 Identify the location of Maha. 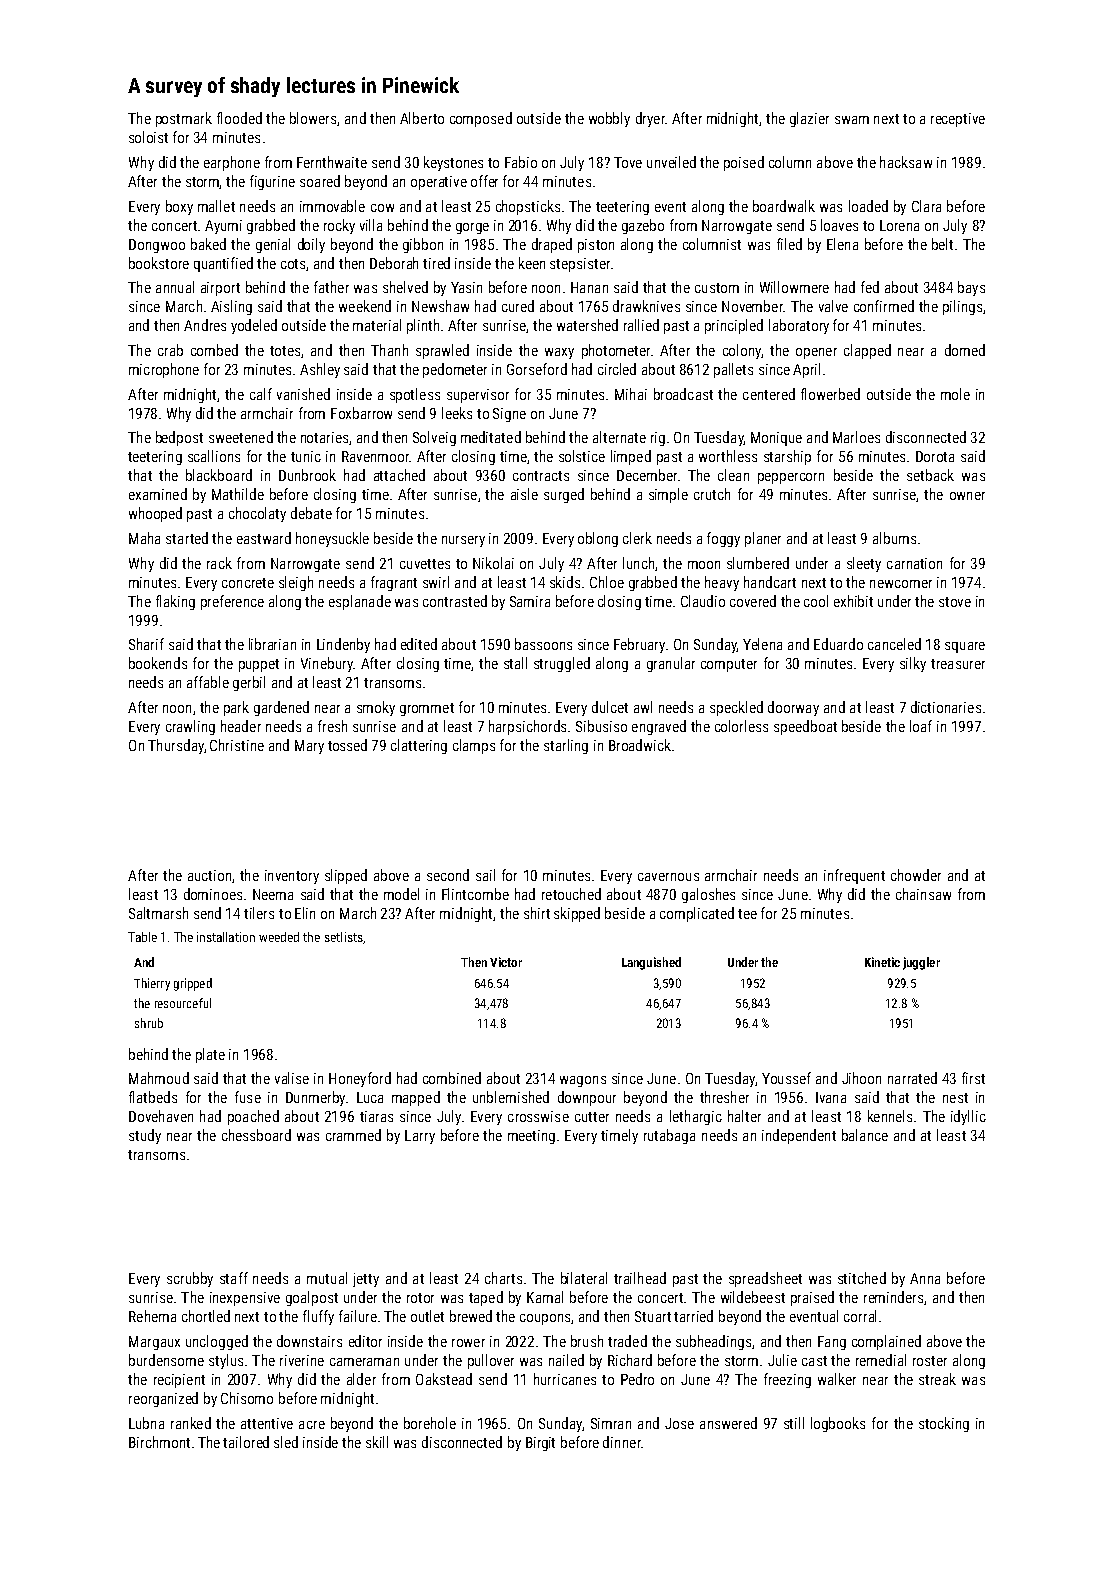
(144, 538).
